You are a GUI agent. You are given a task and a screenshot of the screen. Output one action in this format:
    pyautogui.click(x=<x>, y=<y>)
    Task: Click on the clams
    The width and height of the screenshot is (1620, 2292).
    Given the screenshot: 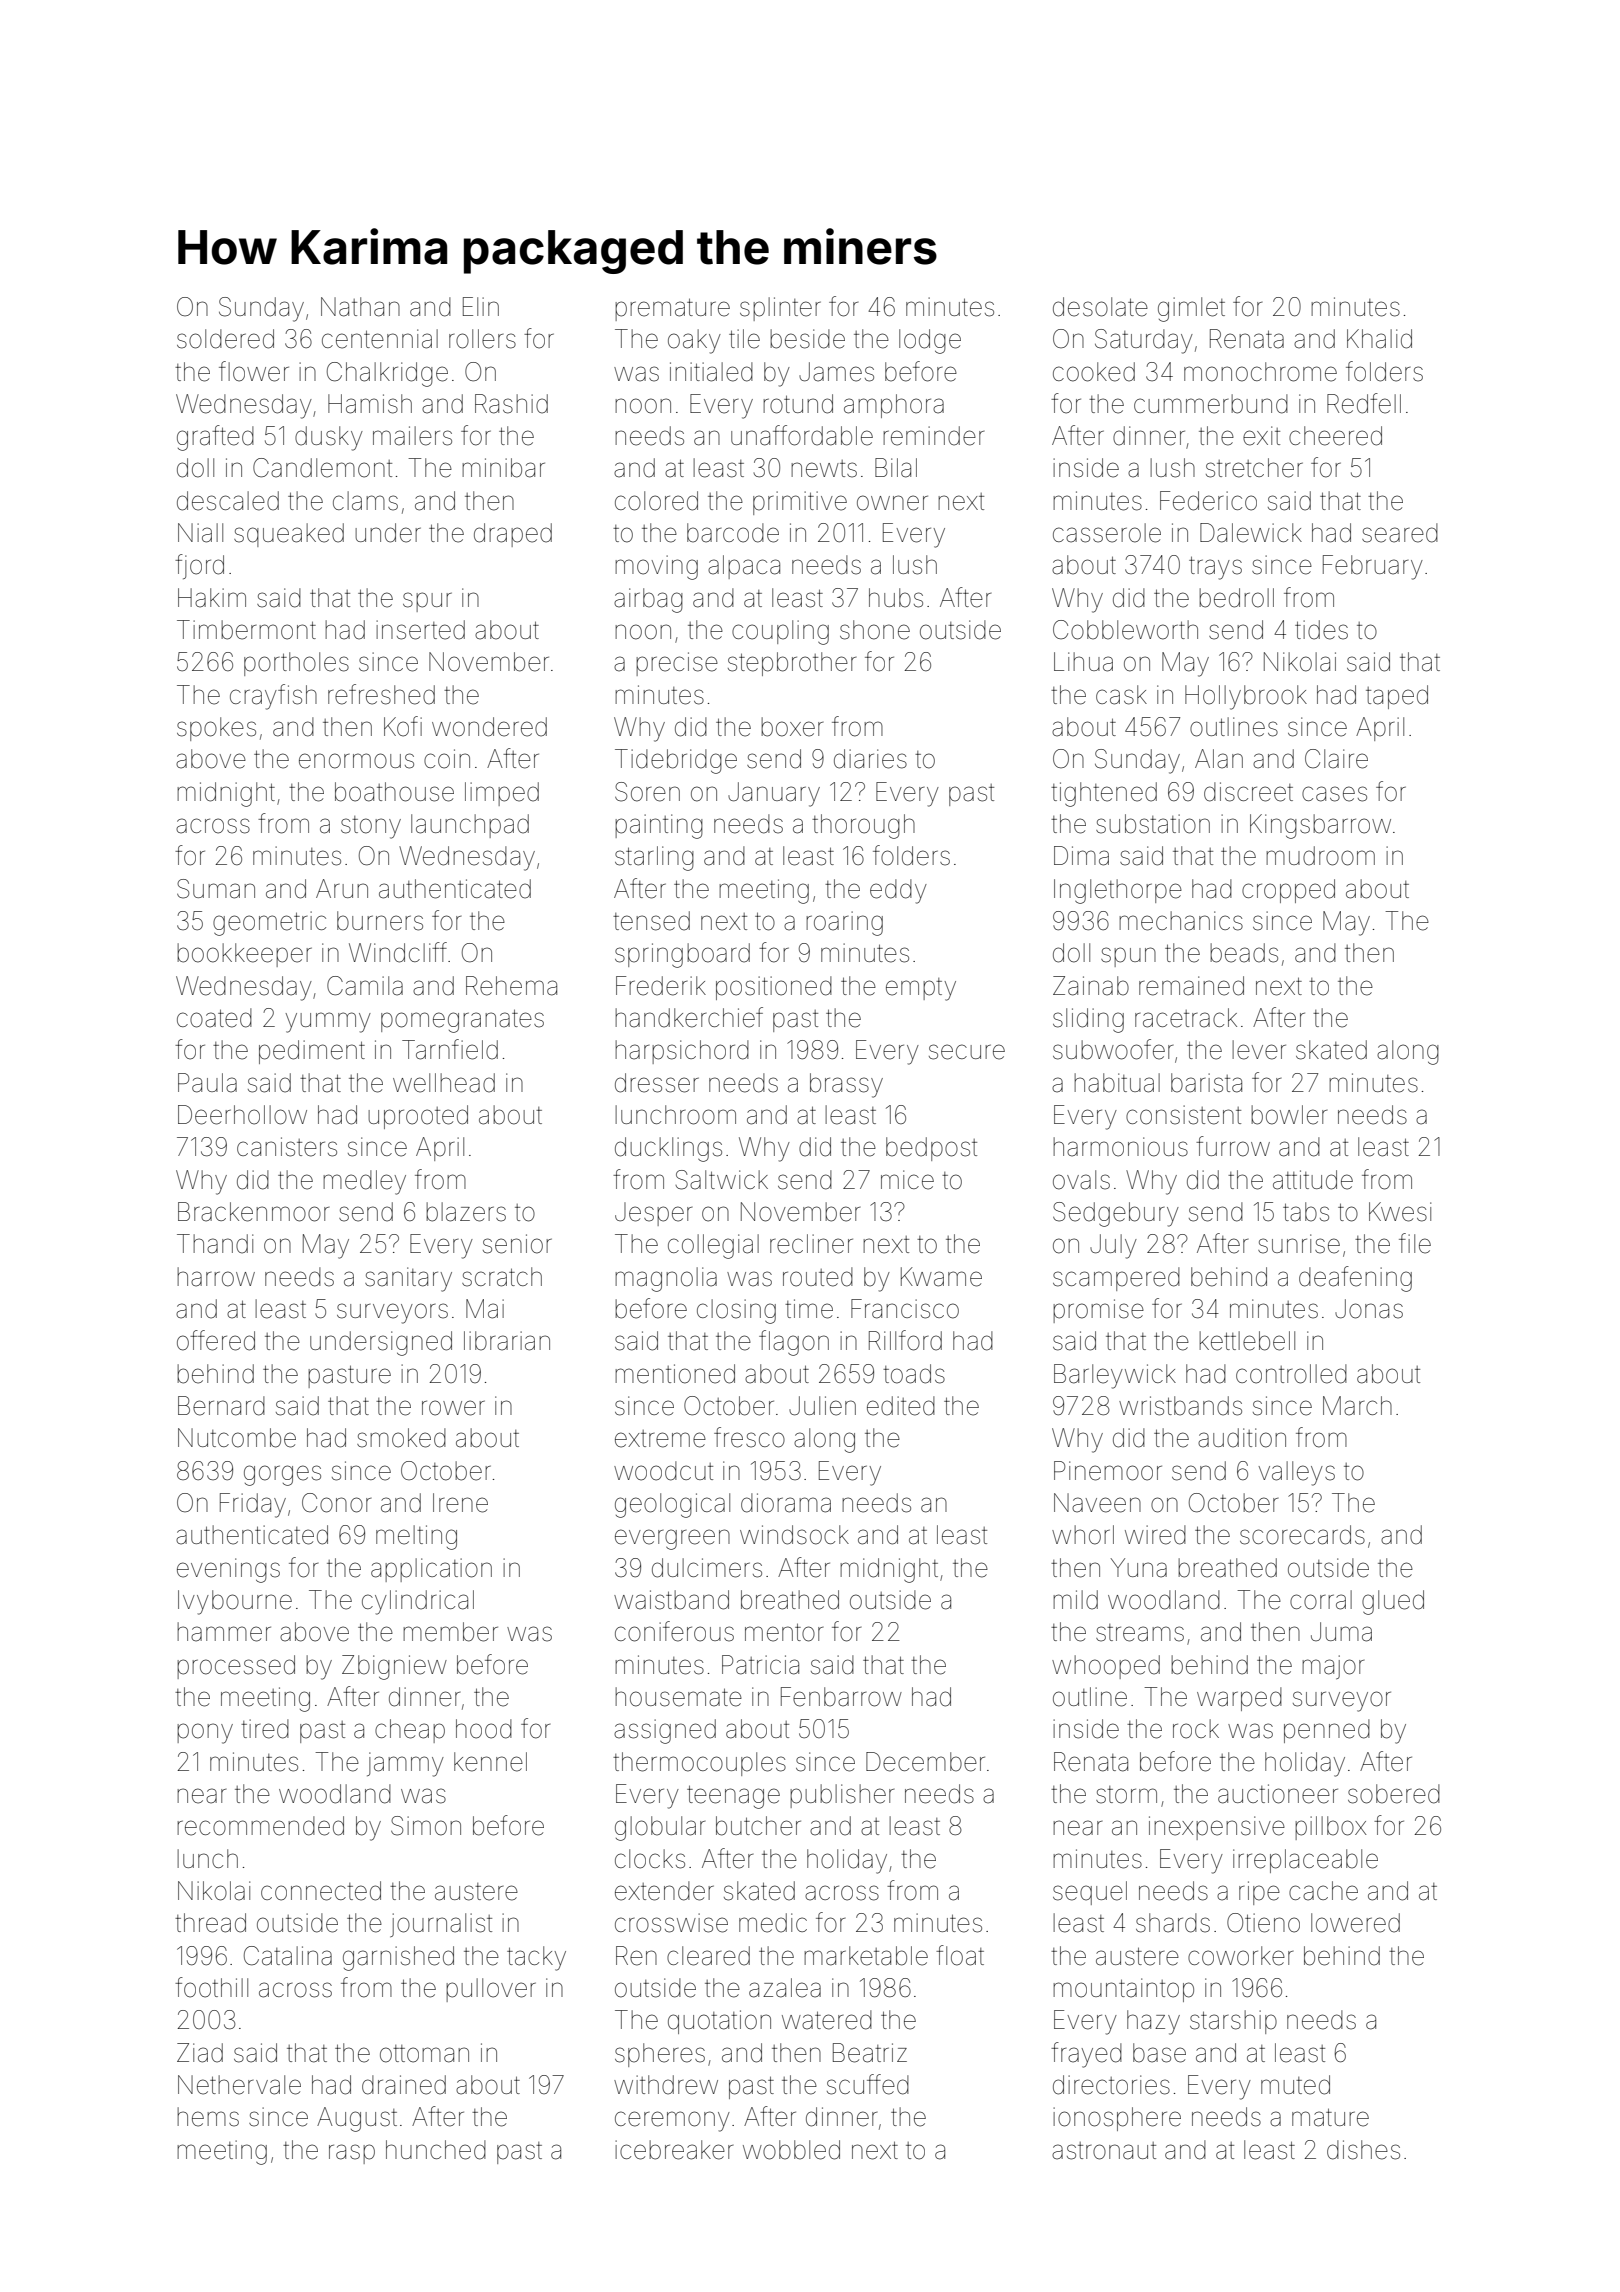 What is the action you would take?
    pyautogui.click(x=365, y=501)
